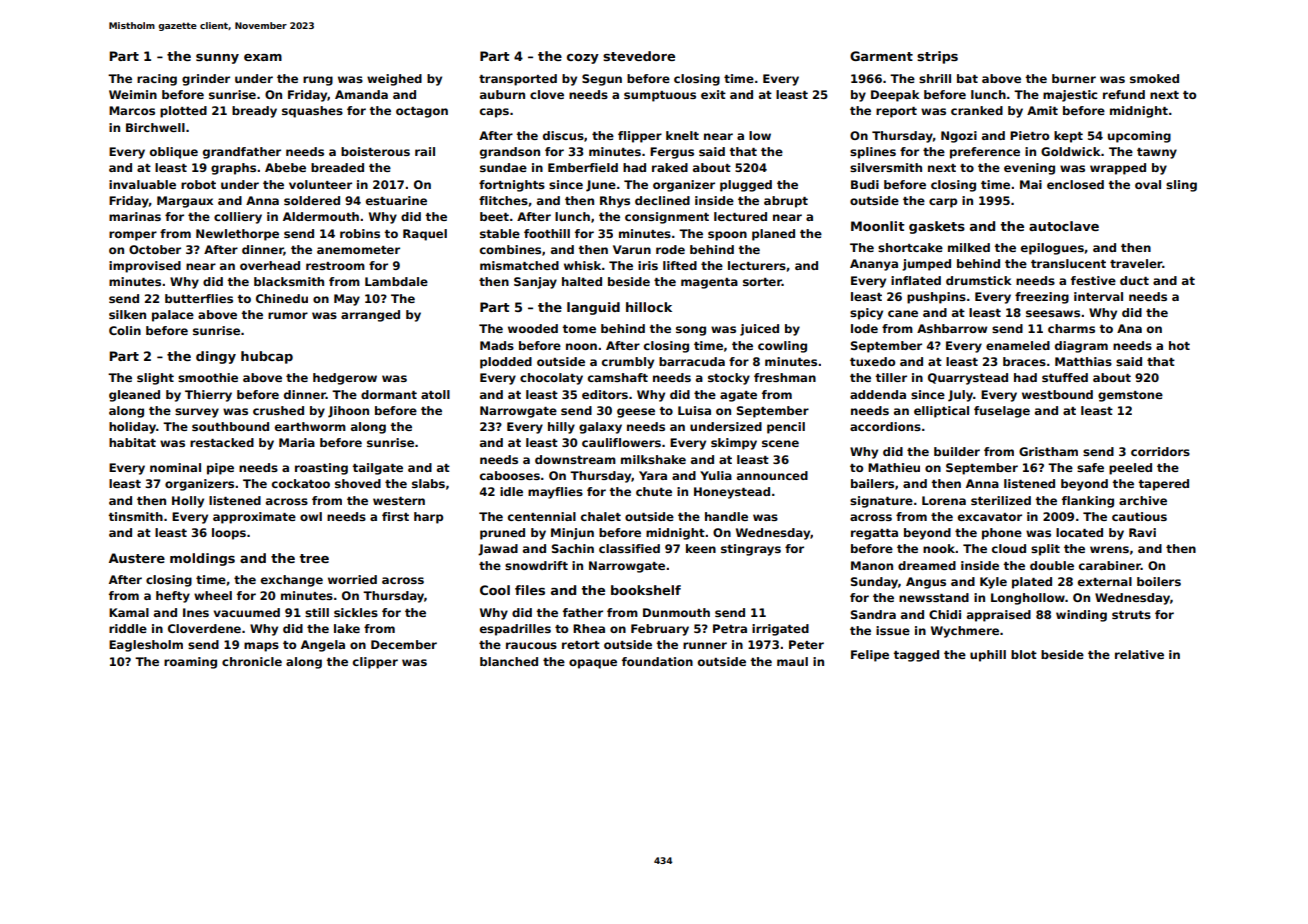 This screenshot has height=924, width=1308. Describe the element at coordinates (547, 233) in the screenshot. I see `foothill` at that location.
